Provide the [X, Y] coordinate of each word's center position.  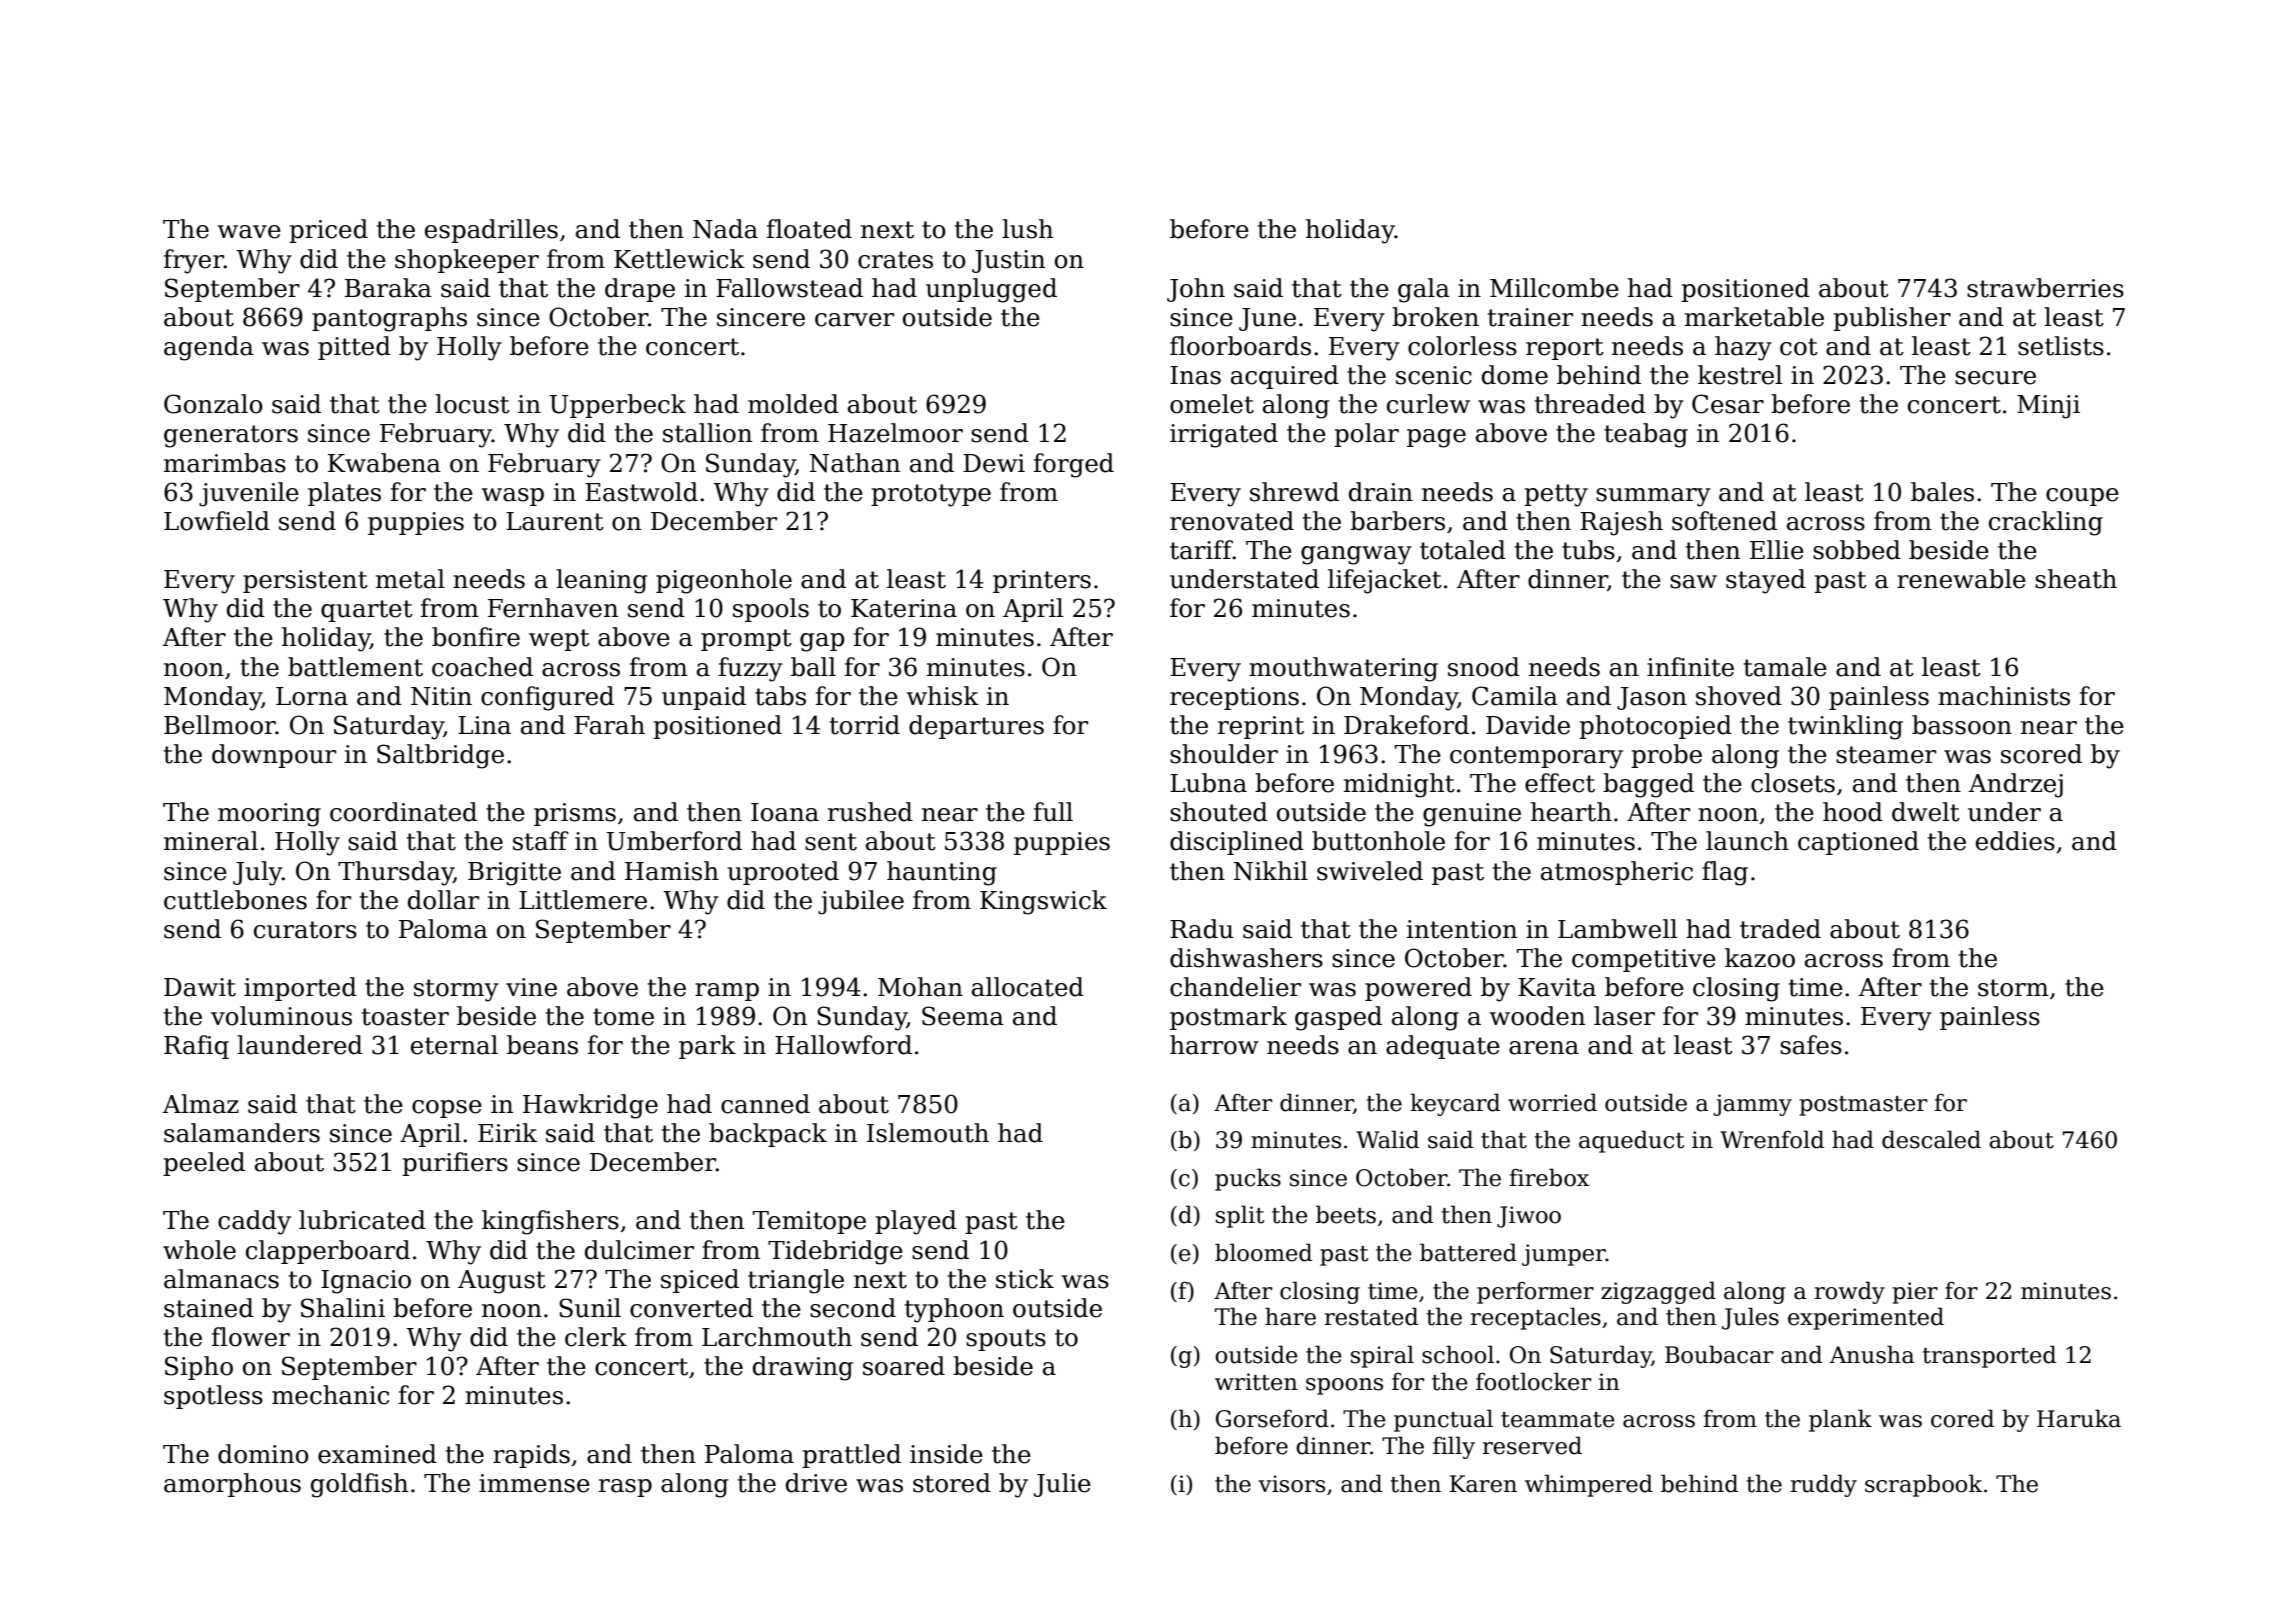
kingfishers [550, 1222]
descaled [1931, 1139]
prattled [851, 1456]
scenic [1434, 375]
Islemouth [928, 1133]
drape [640, 290]
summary [1653, 497]
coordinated [403, 812]
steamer [1886, 755]
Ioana [785, 812]
